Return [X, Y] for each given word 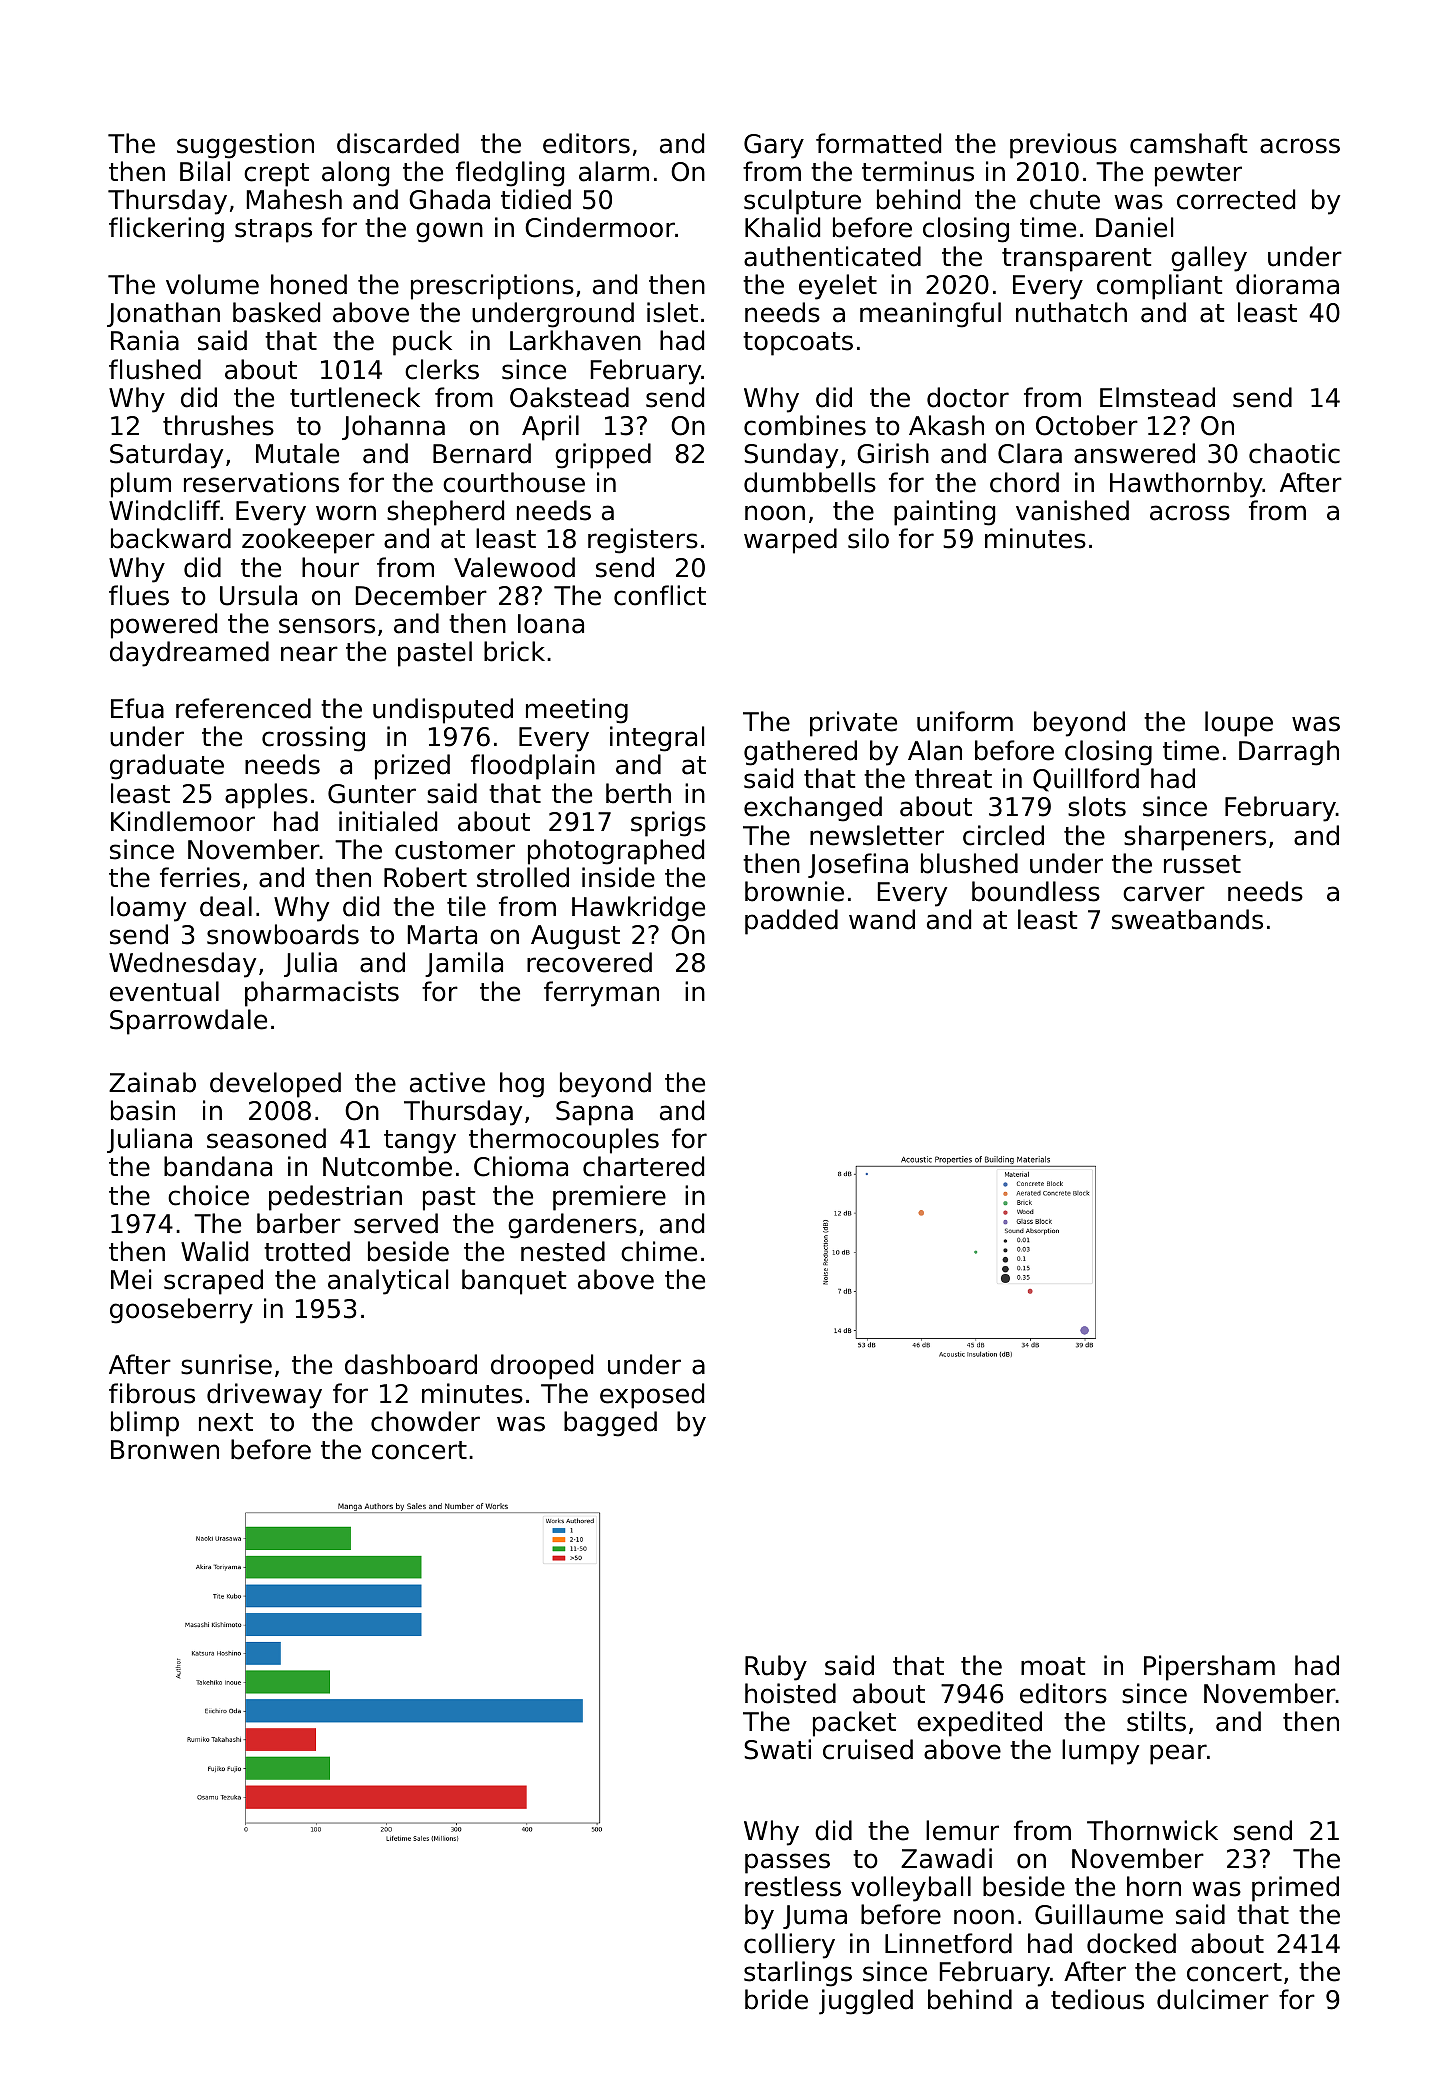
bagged [610, 1424]
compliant [1159, 287]
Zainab [152, 1082]
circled [1003, 835]
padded [791, 922]
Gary [774, 146]
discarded [398, 143]
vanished [1072, 510]
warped [790, 541]
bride [776, 1999]
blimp [145, 1424]
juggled [866, 2002]
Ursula [258, 595]
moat [1053, 1666]
